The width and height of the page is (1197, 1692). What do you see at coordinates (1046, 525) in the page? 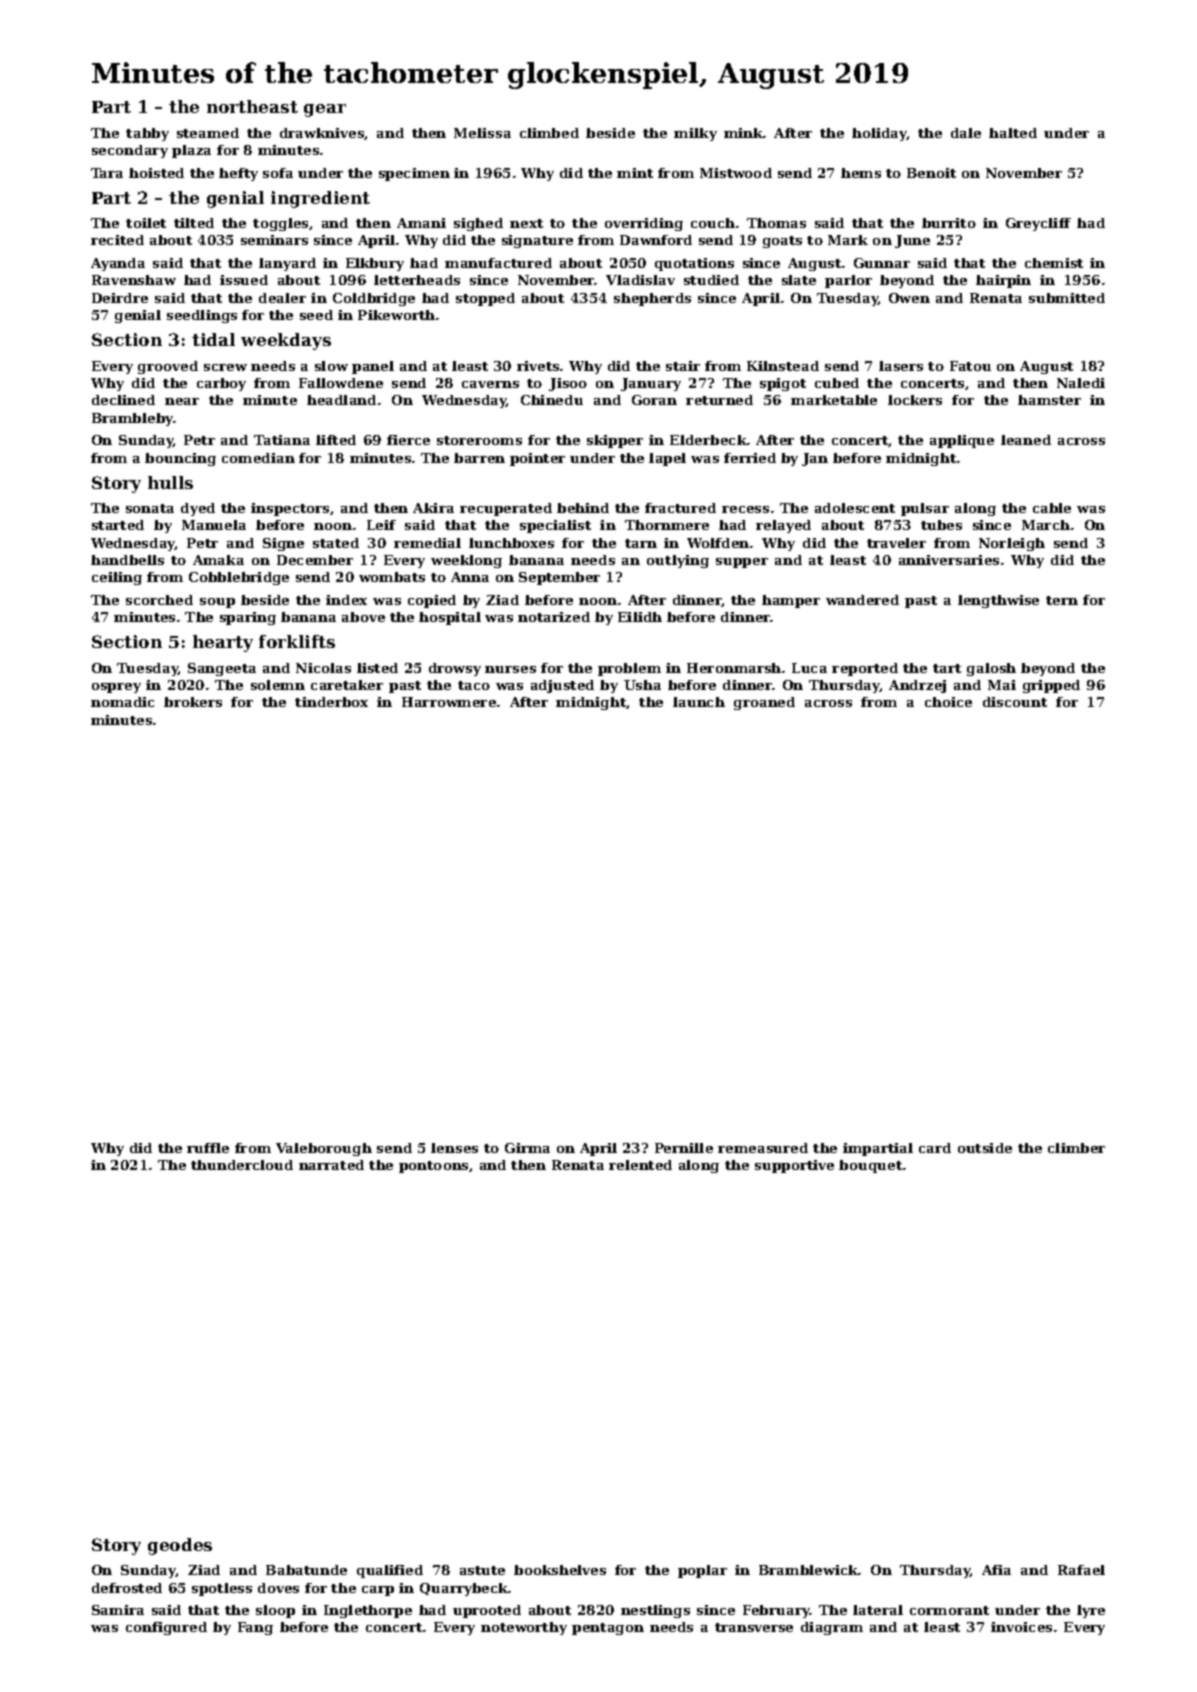
I see `March` at bounding box center [1046, 525].
